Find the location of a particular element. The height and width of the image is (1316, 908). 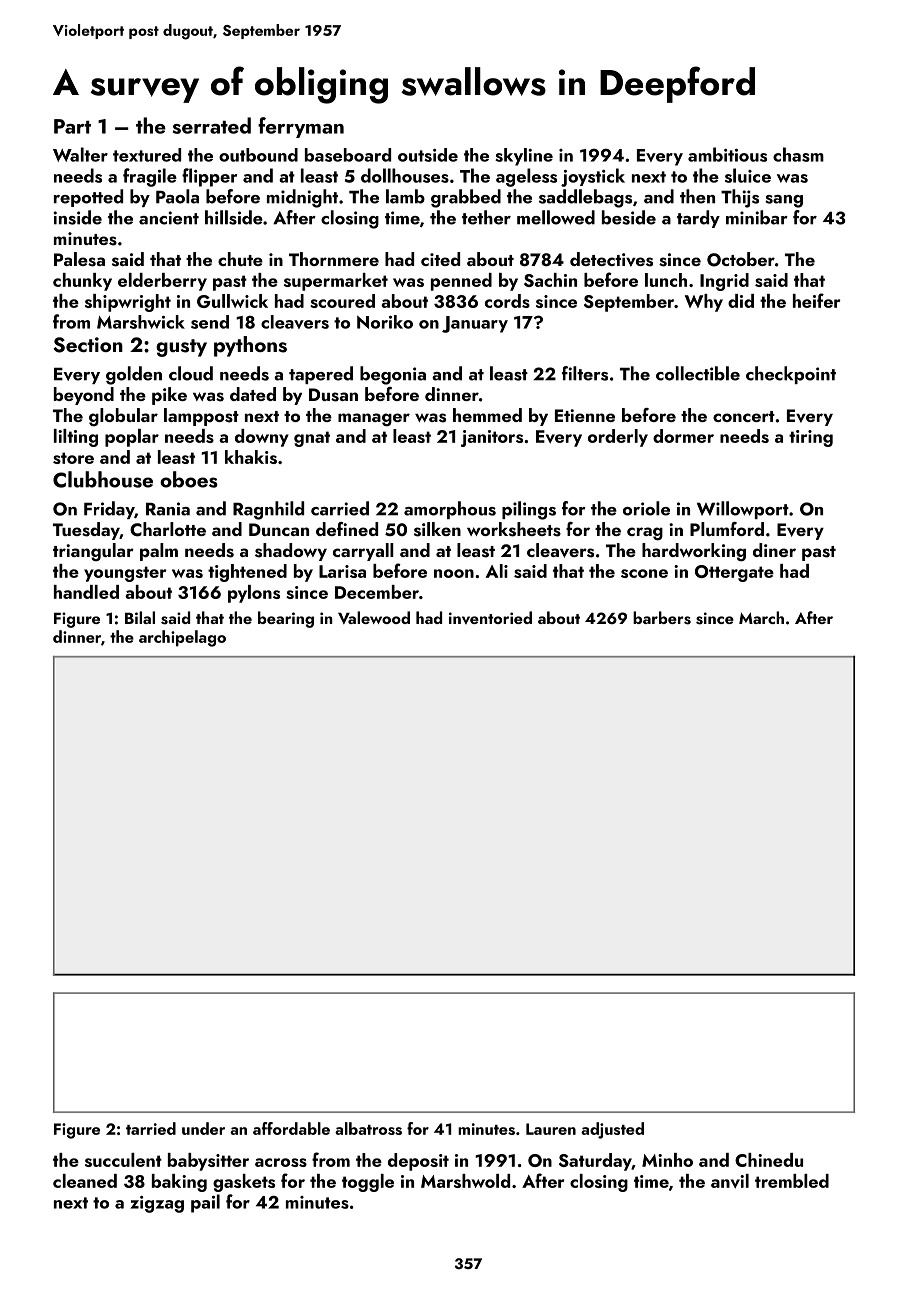

filters is located at coordinates (585, 373).
